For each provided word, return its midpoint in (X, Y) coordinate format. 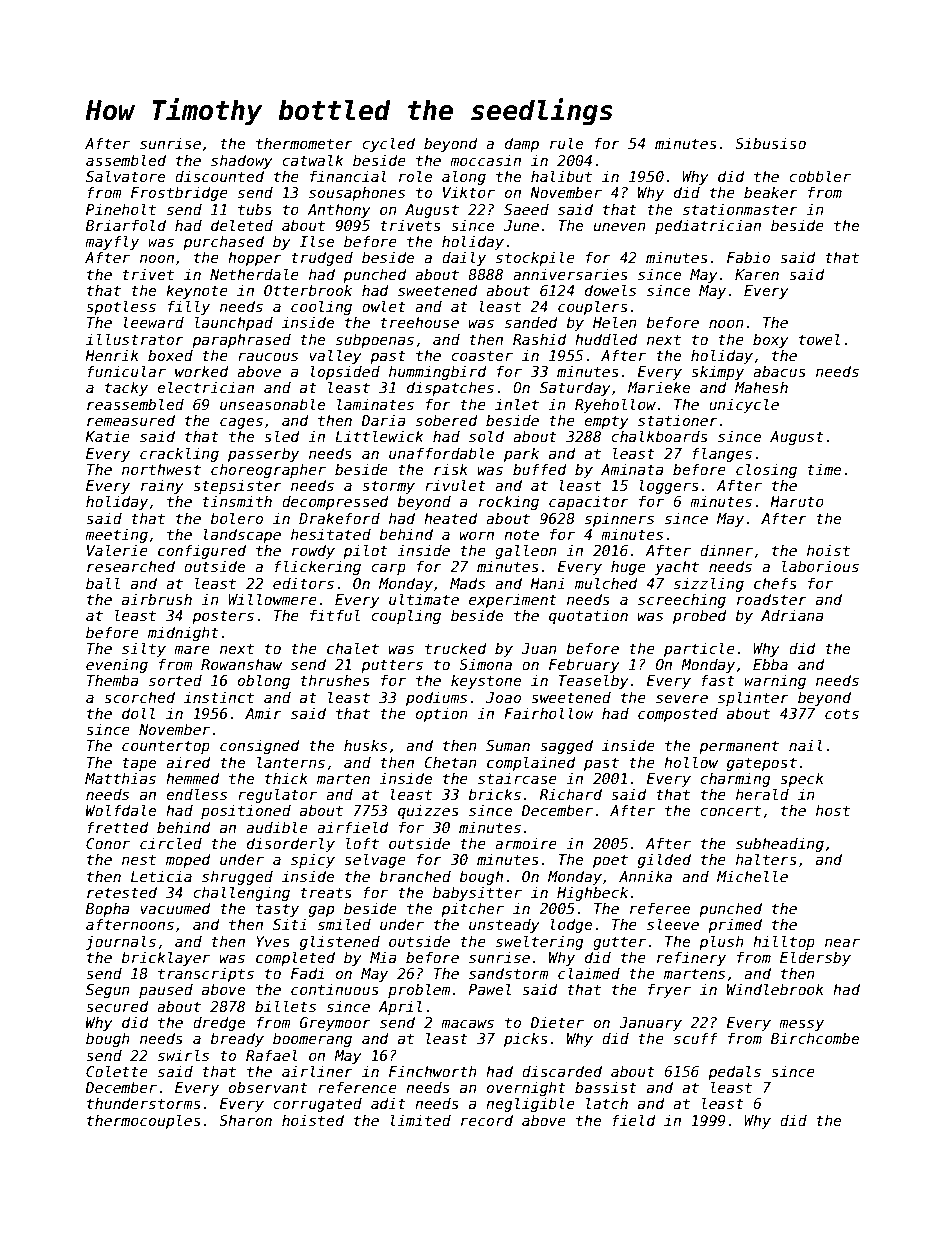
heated (451, 518)
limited (420, 1120)
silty (144, 649)
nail (806, 745)
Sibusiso (770, 143)
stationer (678, 420)
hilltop (784, 942)
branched (415, 876)
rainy (162, 486)
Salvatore (125, 176)
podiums (436, 698)
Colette (117, 1071)
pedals (734, 1072)
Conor (108, 843)
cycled (388, 144)
